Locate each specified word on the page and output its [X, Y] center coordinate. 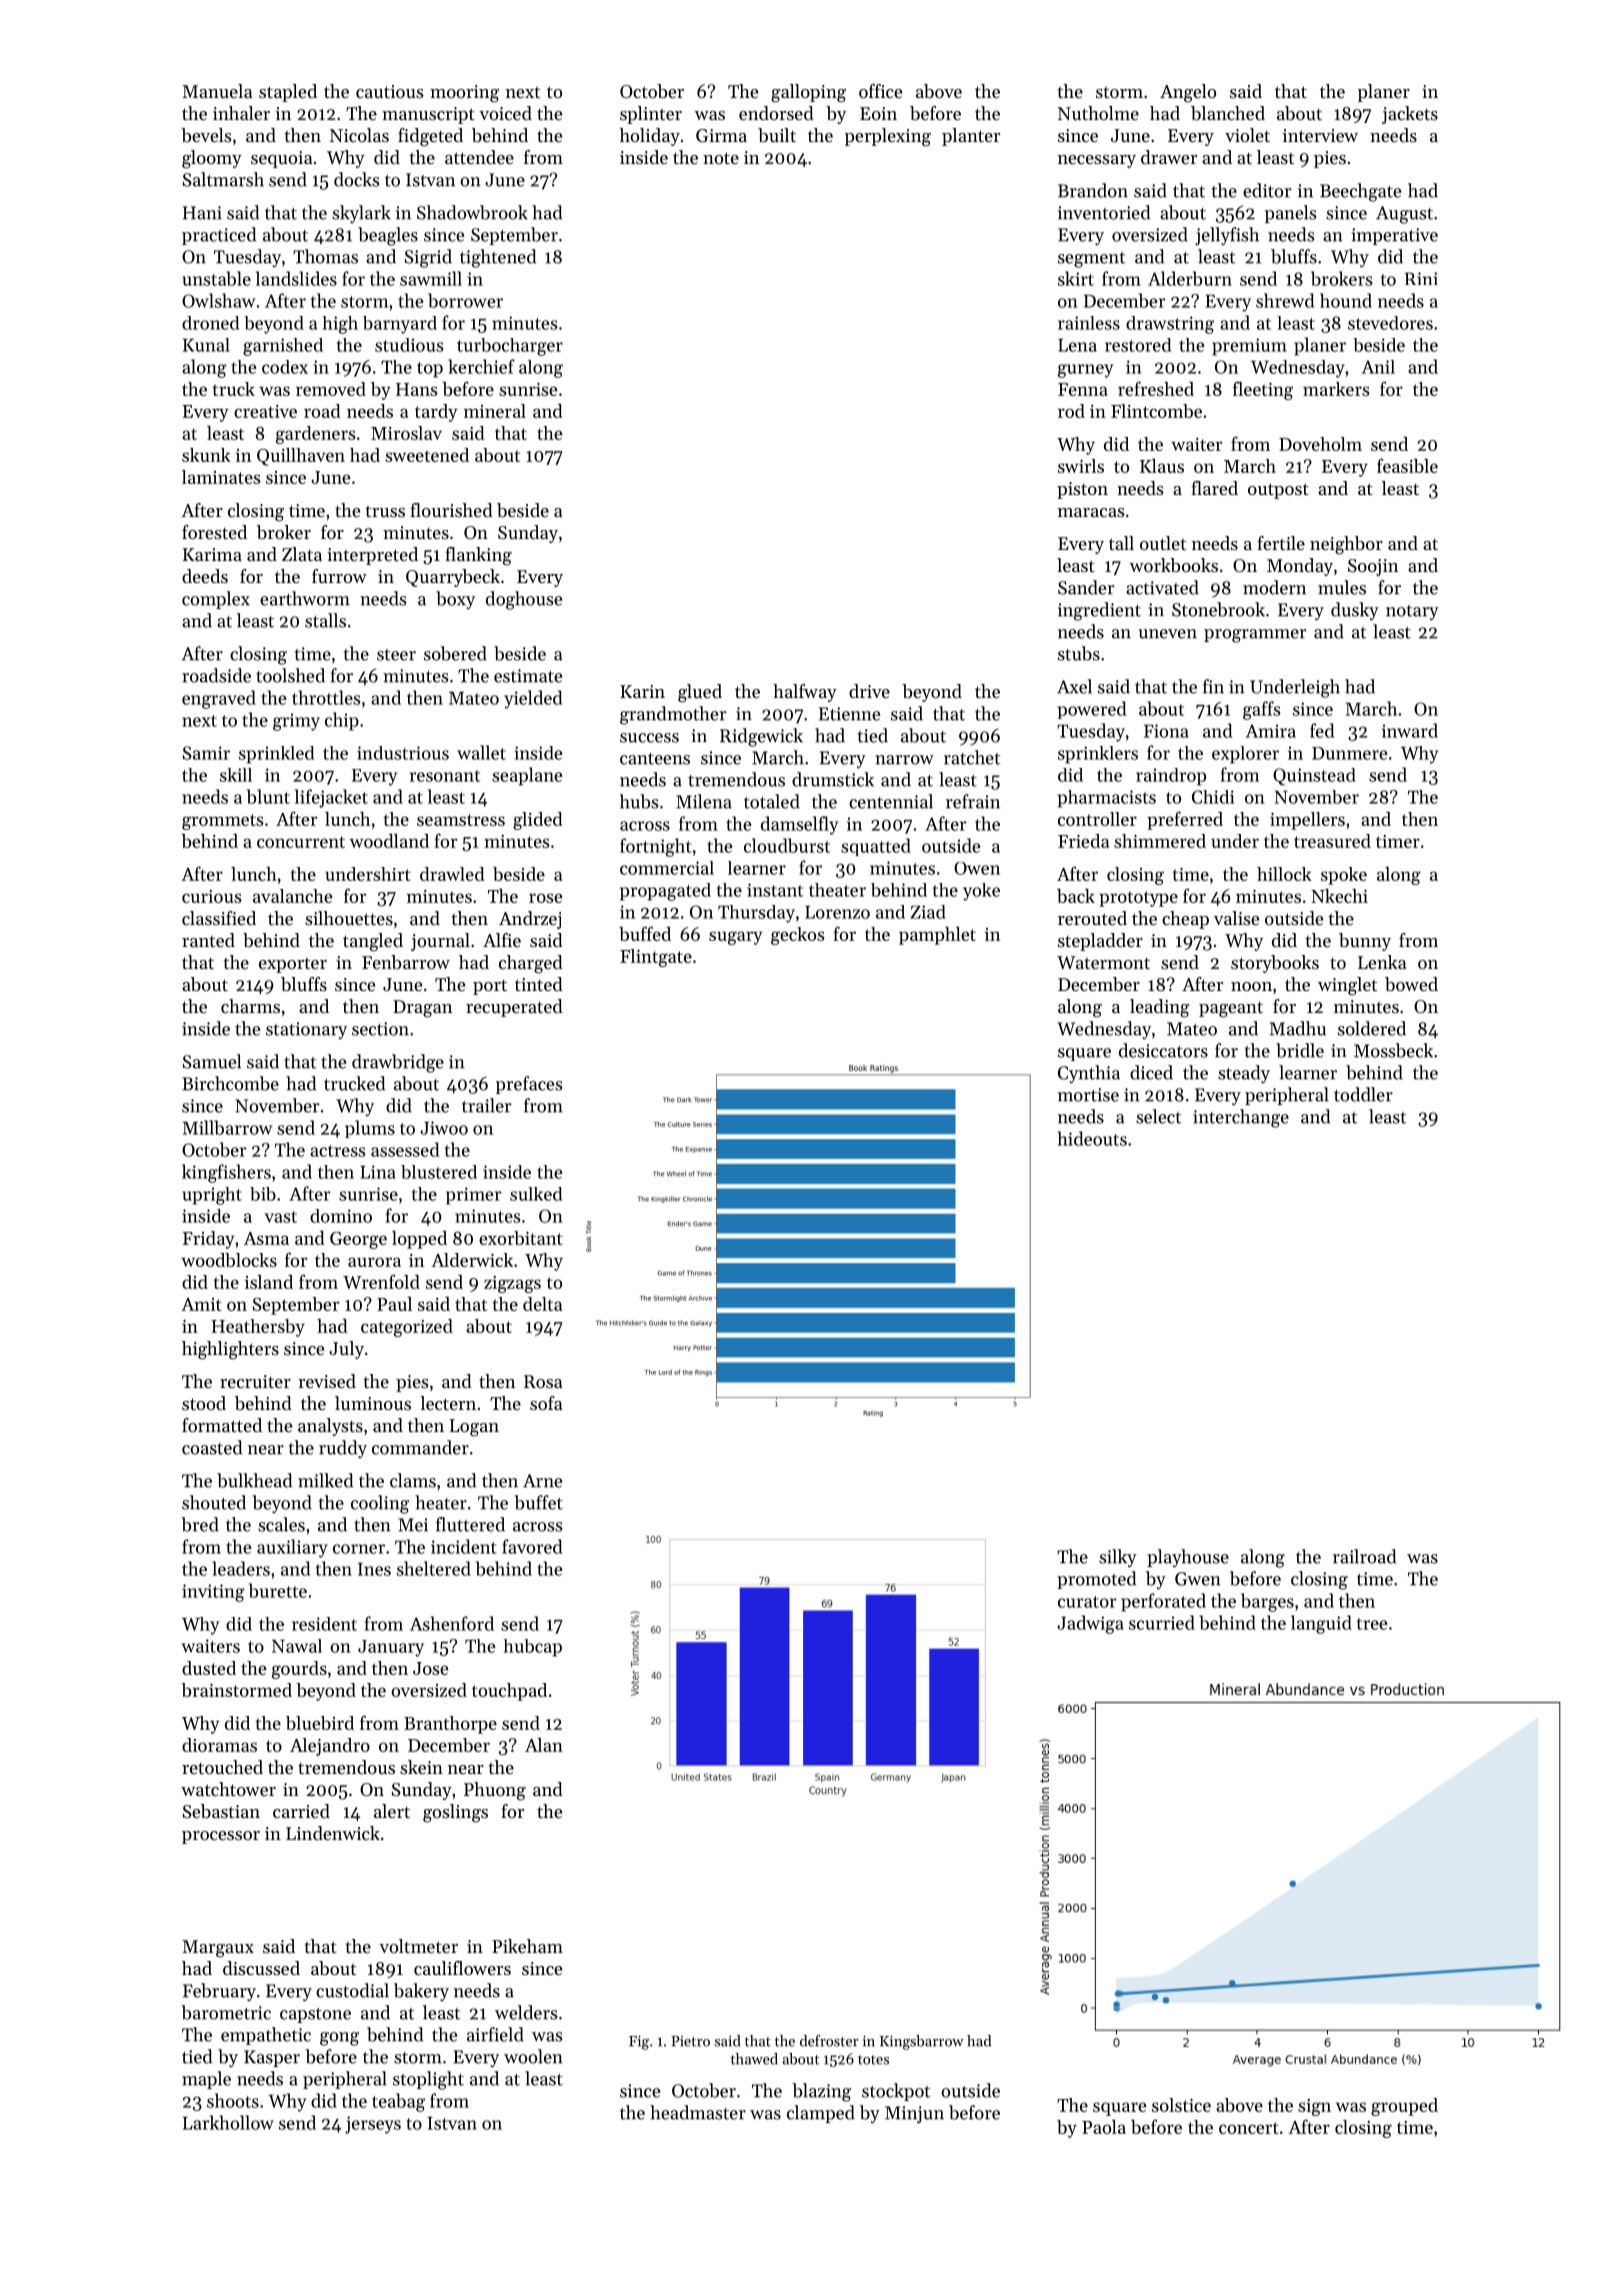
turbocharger [510, 347]
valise [1236, 918]
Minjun [914, 2115]
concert [1249, 2128]
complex [216, 600]
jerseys [373, 2125]
